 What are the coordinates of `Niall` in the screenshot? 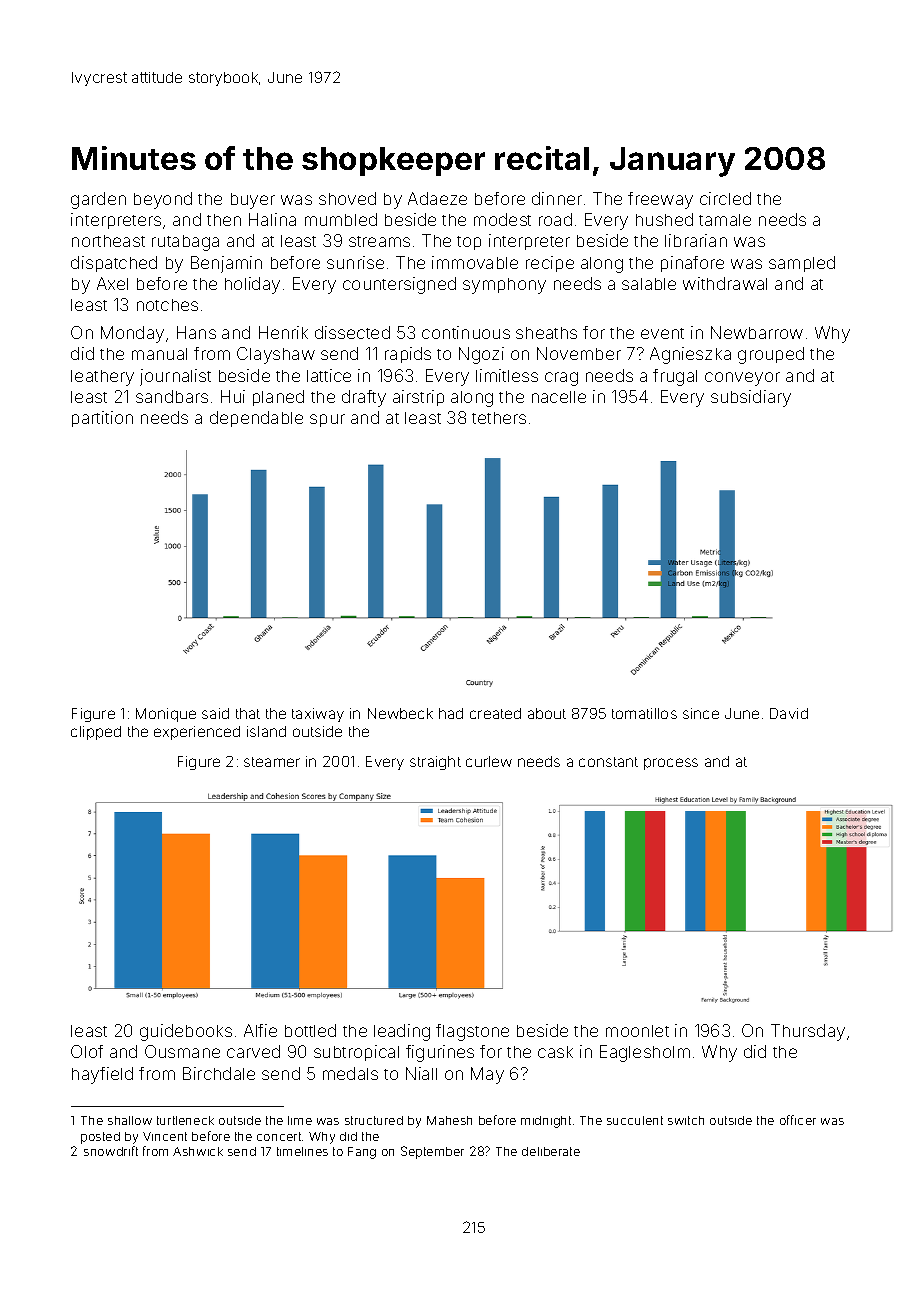 It's located at (421, 1073).
